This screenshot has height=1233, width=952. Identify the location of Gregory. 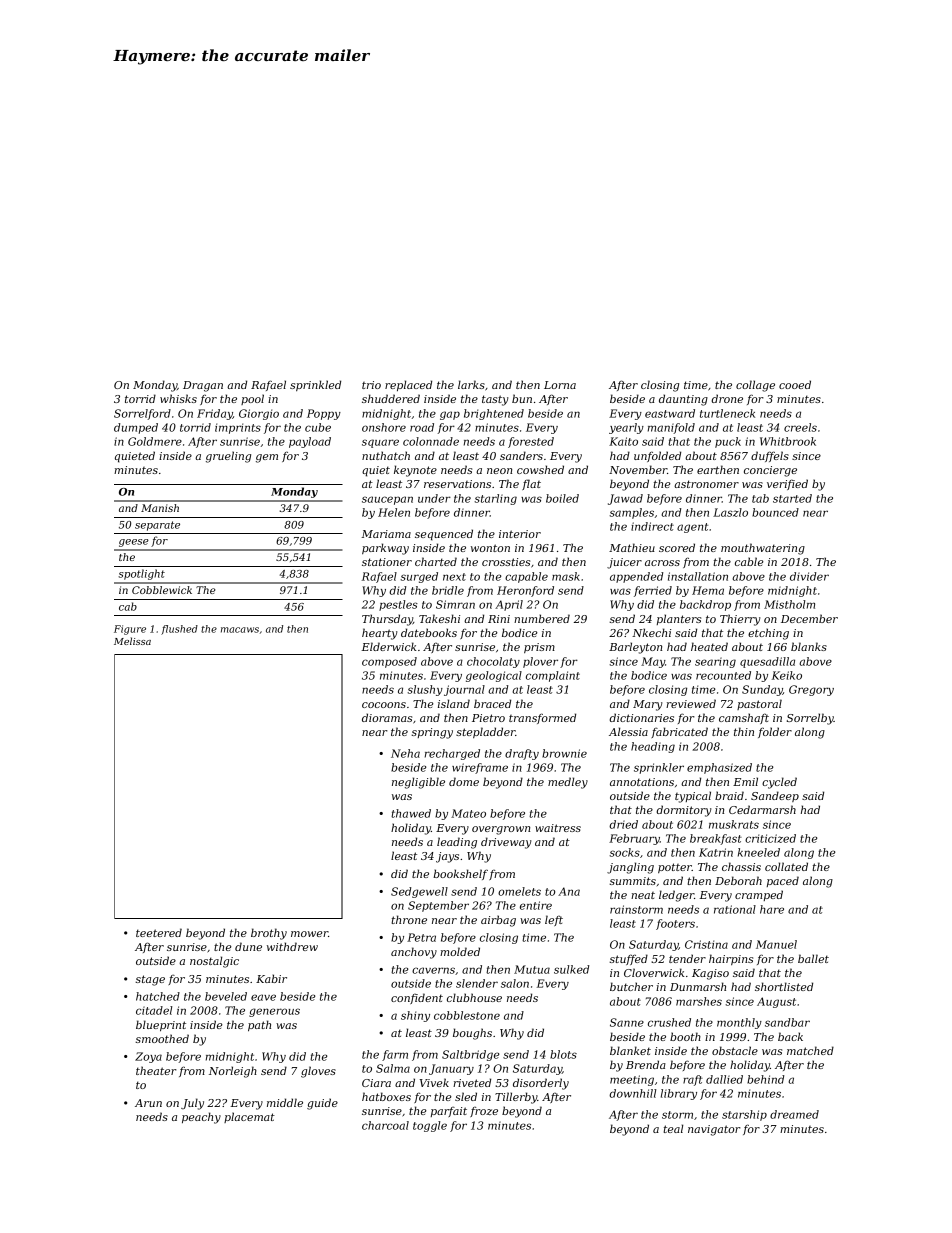
(811, 690).
